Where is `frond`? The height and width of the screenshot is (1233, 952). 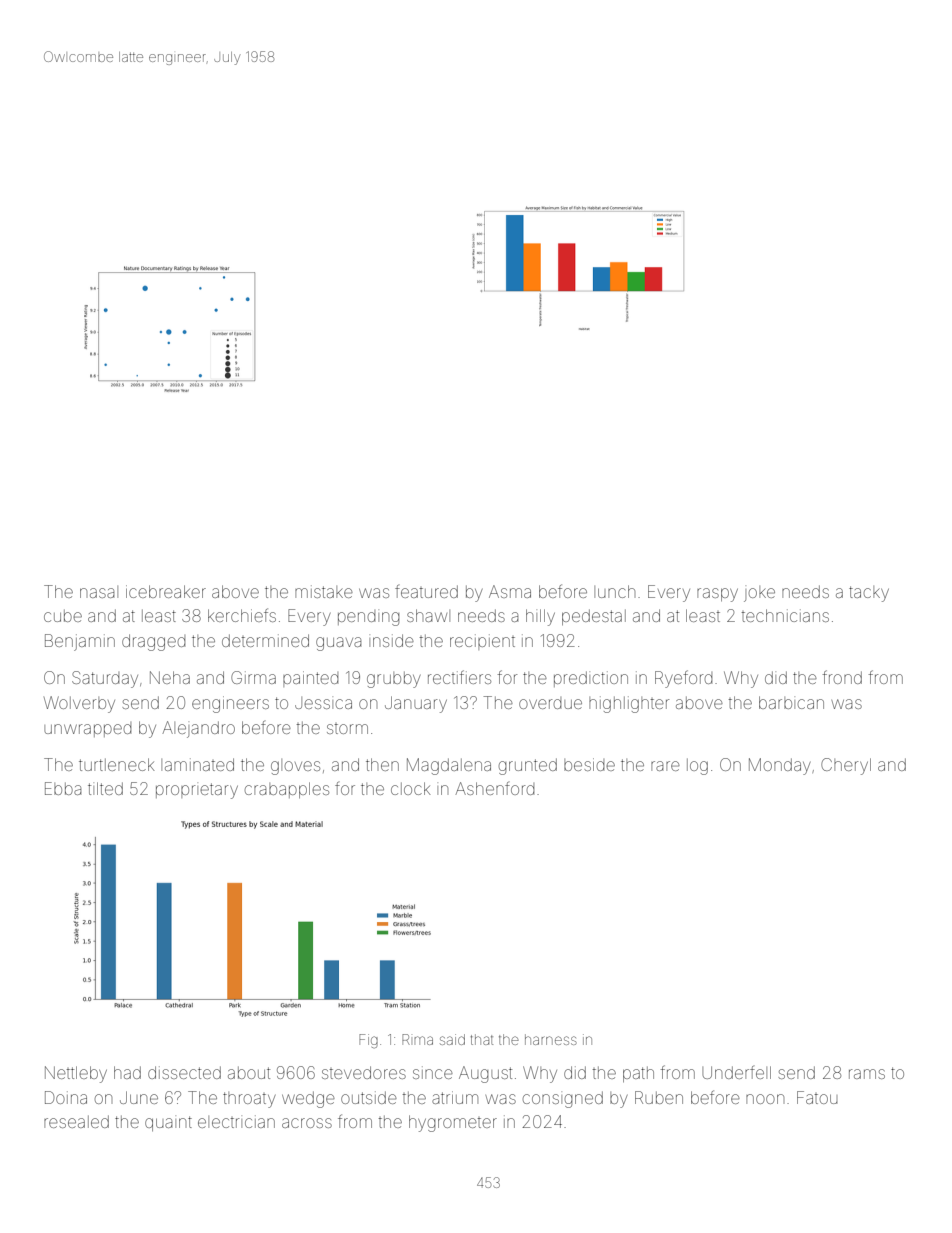 frond is located at coordinates (842, 677).
